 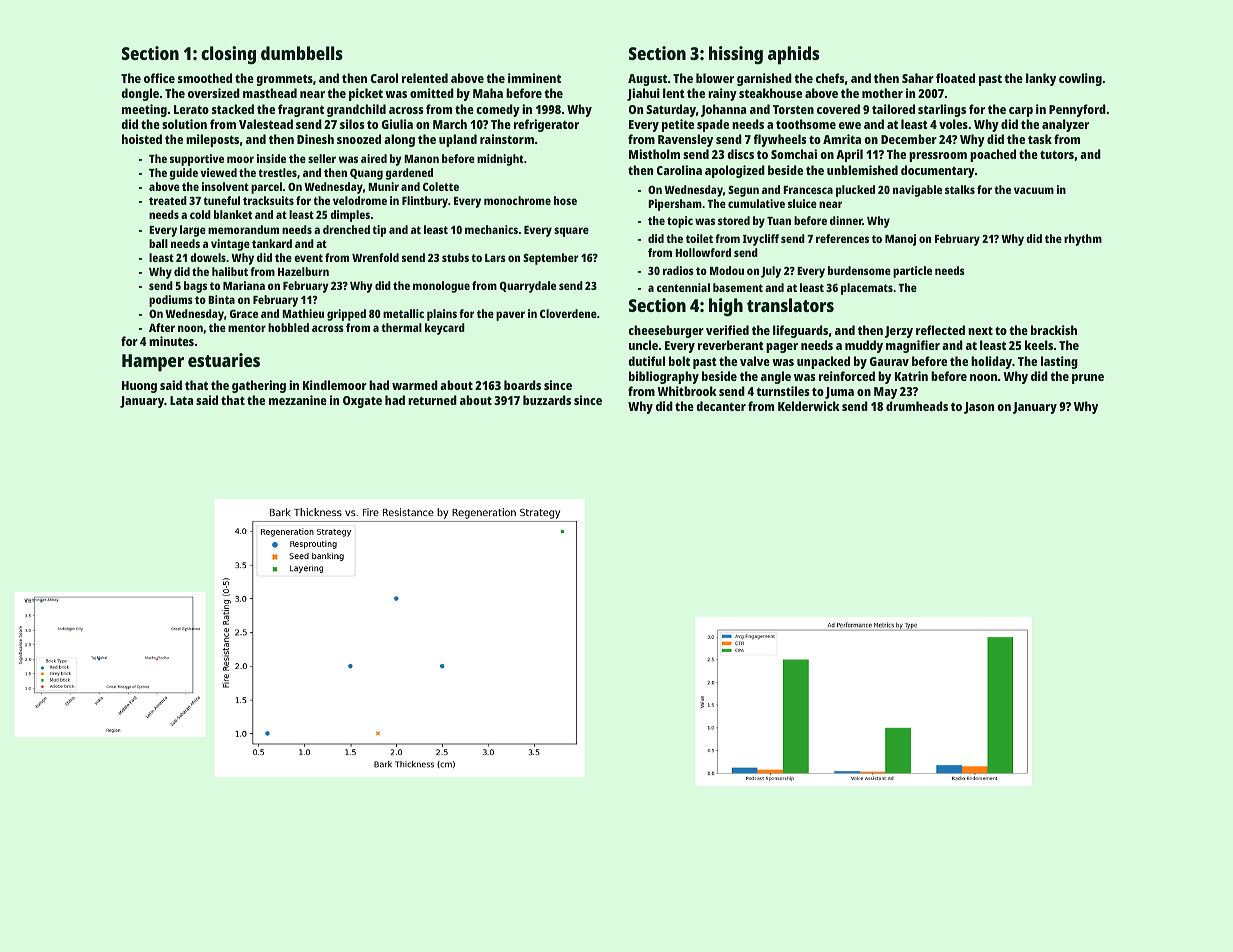 I want to click on aphids, so click(x=793, y=55).
